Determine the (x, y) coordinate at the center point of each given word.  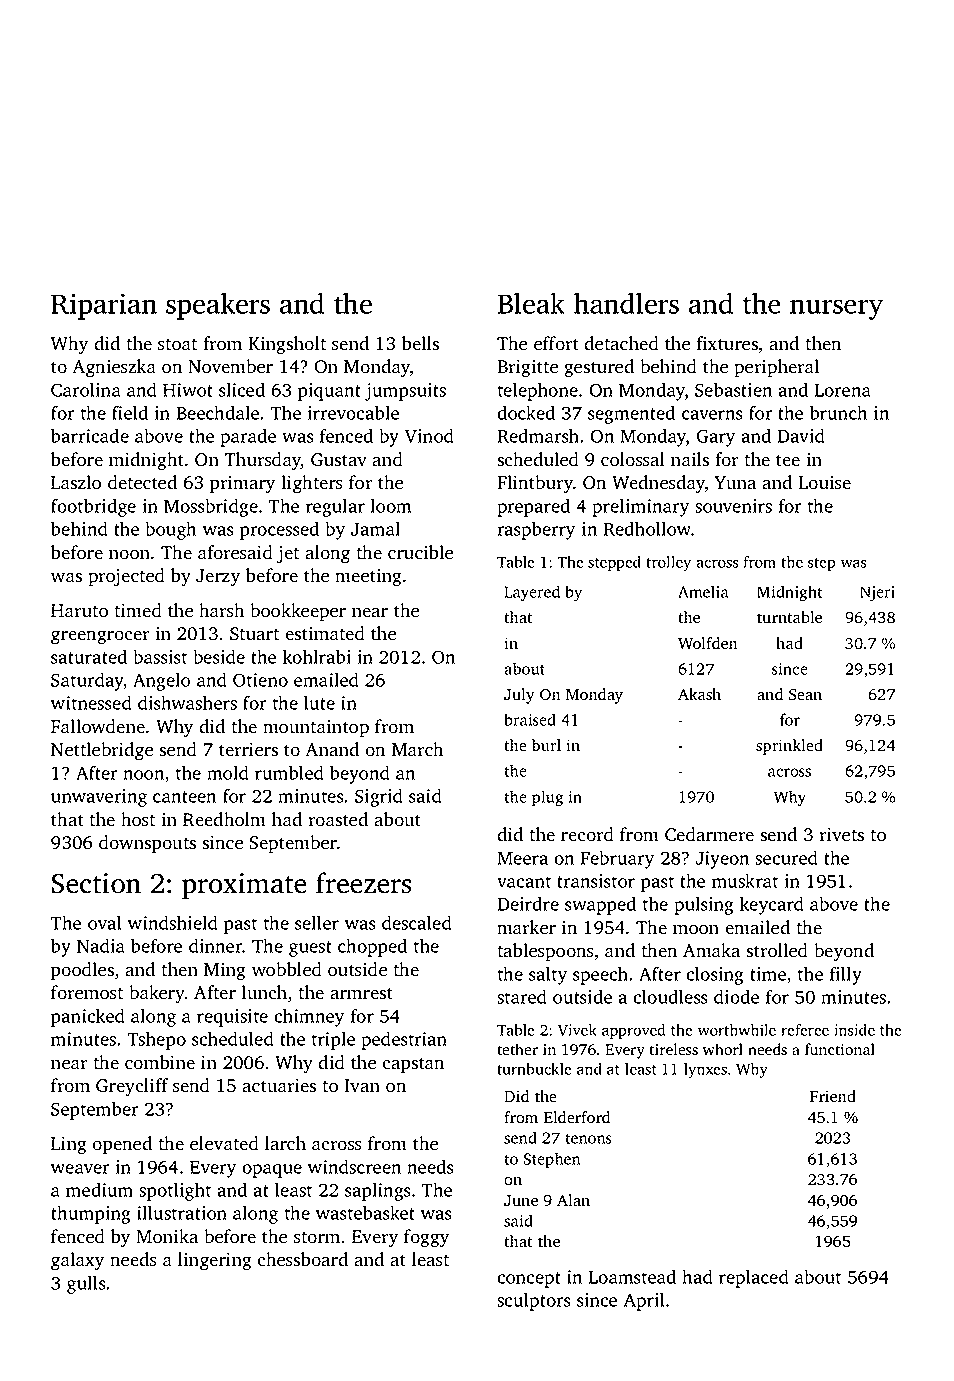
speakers (218, 306)
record (587, 834)
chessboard (302, 1259)
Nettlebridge (102, 751)
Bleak (531, 303)
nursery (836, 309)
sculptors (534, 1301)
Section (96, 883)
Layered (532, 593)
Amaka (711, 950)
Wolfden (707, 643)
